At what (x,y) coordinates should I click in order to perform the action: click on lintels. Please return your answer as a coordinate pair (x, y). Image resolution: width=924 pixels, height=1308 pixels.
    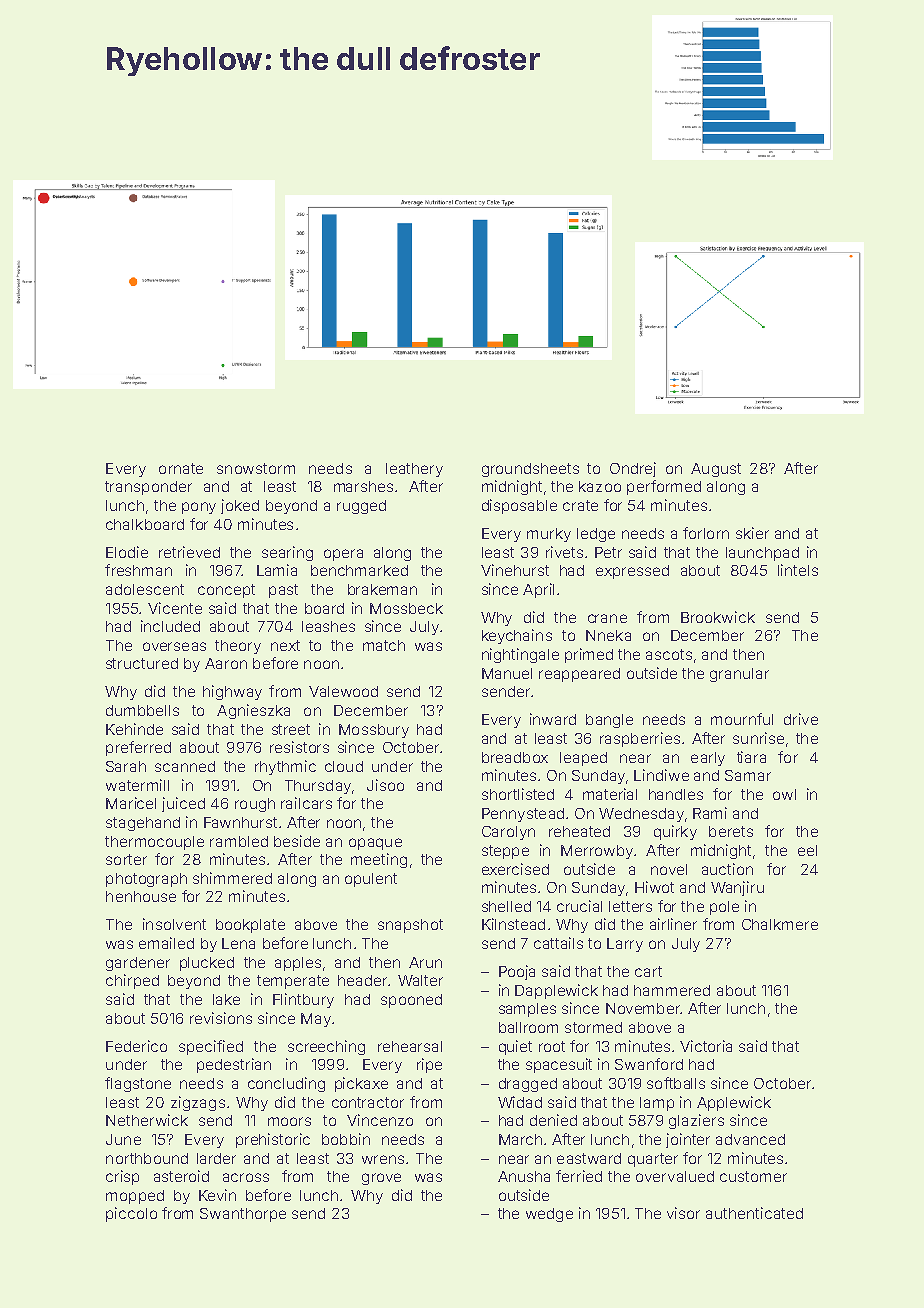
    Looking at the image, I should click on (798, 570).
